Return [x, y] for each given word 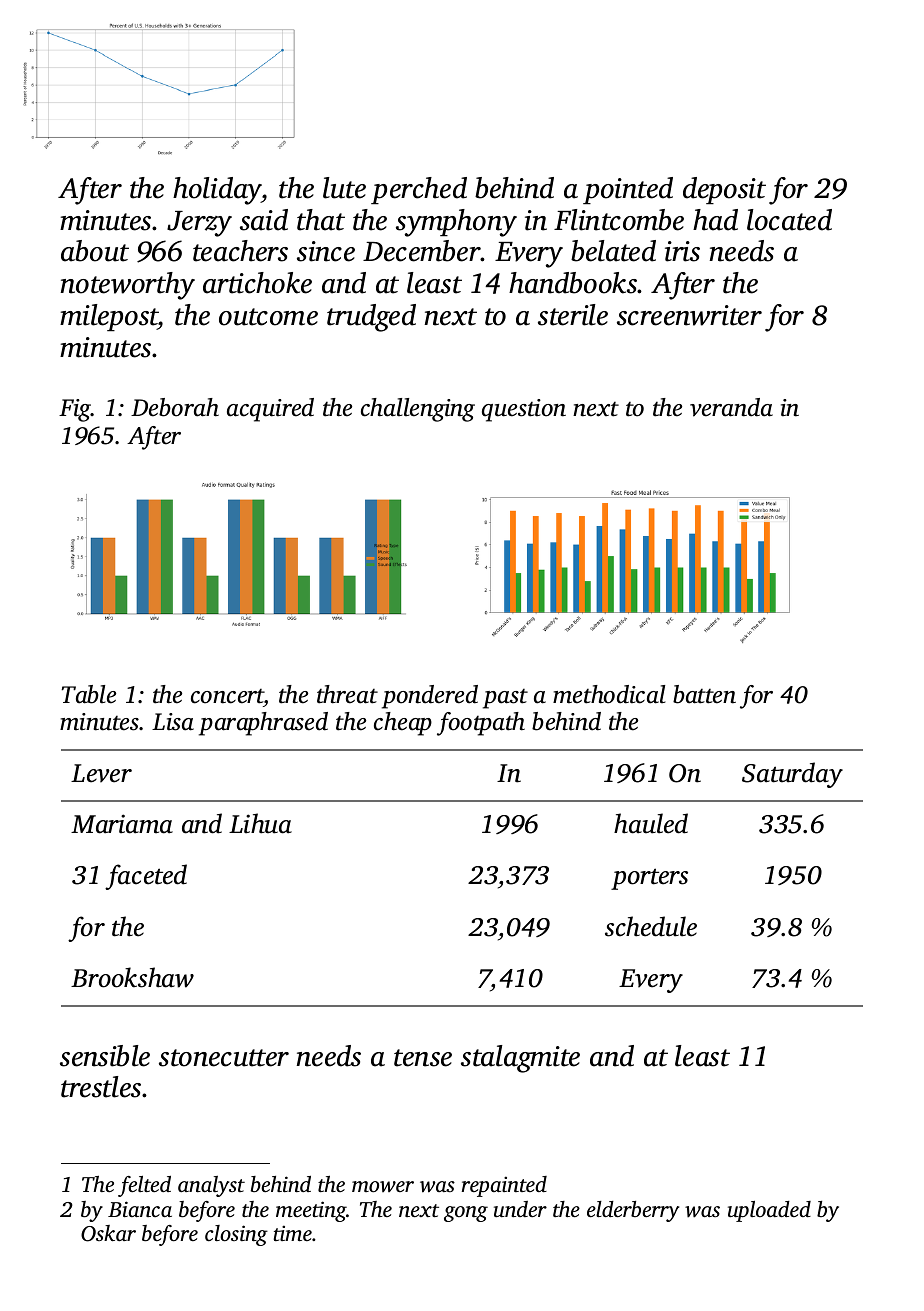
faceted [146, 877]
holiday [217, 191]
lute [344, 188]
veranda [731, 407]
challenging [418, 410]
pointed [628, 190]
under [520, 1209]
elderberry [633, 1211]
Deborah [175, 407]
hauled [651, 823]
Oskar [108, 1233]
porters [649, 879]
